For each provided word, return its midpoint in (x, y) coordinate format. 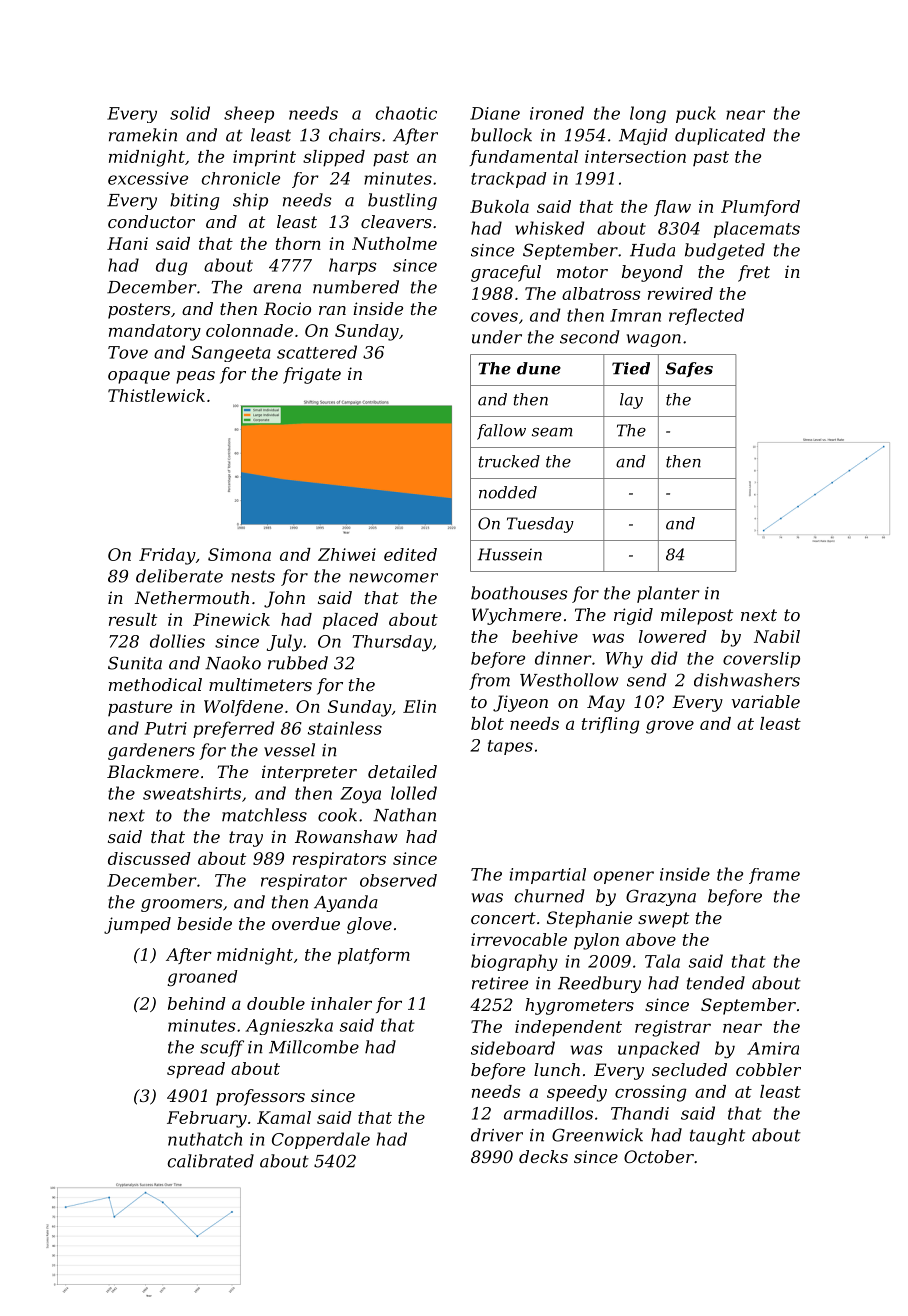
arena (277, 289)
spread (196, 1070)
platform (374, 956)
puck (696, 114)
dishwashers (747, 680)
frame (774, 876)
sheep (249, 114)
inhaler (341, 1003)
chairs (355, 135)
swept (663, 920)
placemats (757, 229)
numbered (356, 287)
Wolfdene (243, 708)
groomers (182, 905)
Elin (419, 706)
